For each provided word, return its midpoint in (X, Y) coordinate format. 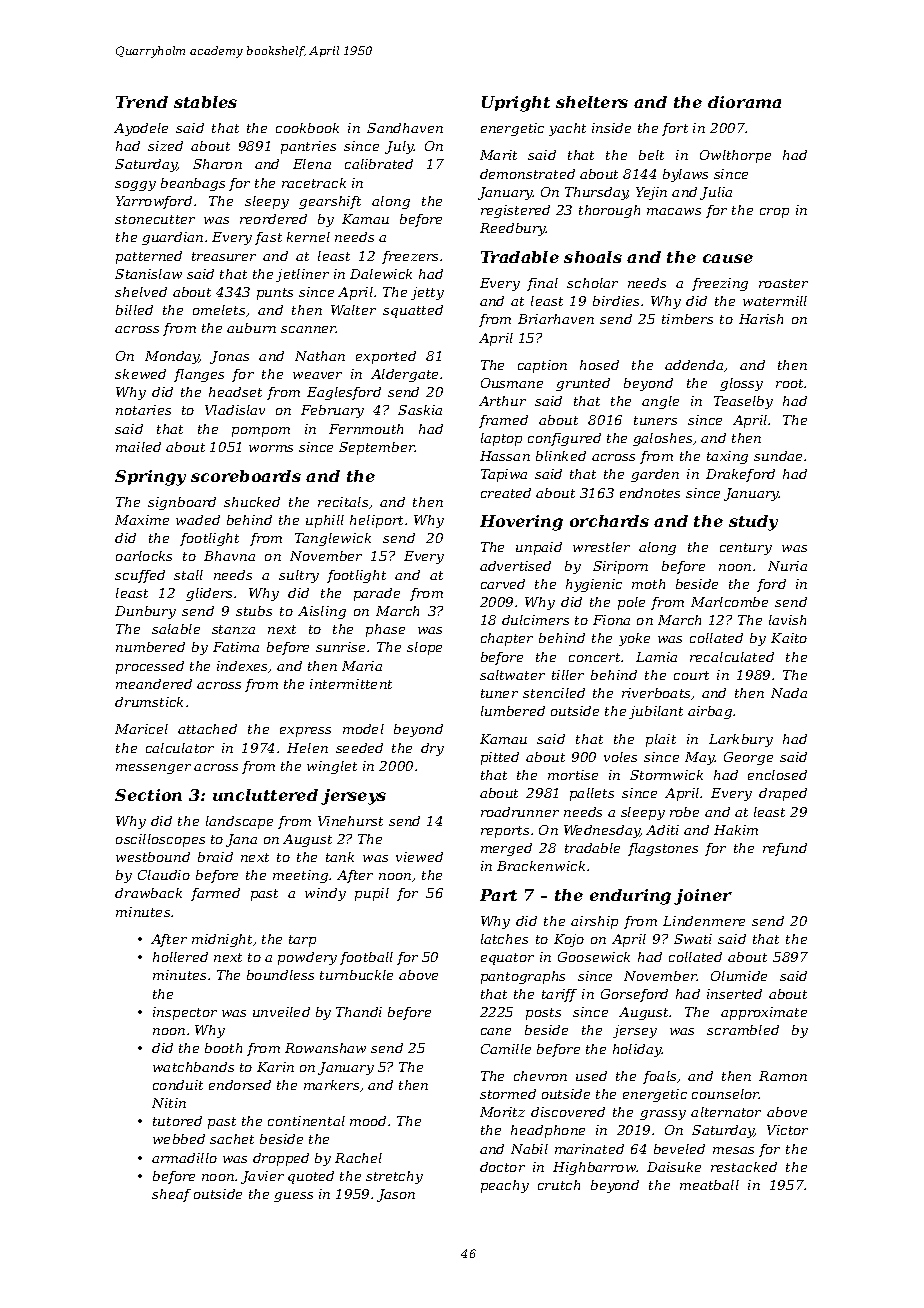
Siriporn (620, 567)
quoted (311, 1177)
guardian (172, 238)
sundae (778, 456)
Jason (396, 1195)
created (506, 493)
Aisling (322, 612)
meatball (709, 1185)
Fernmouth (366, 429)
